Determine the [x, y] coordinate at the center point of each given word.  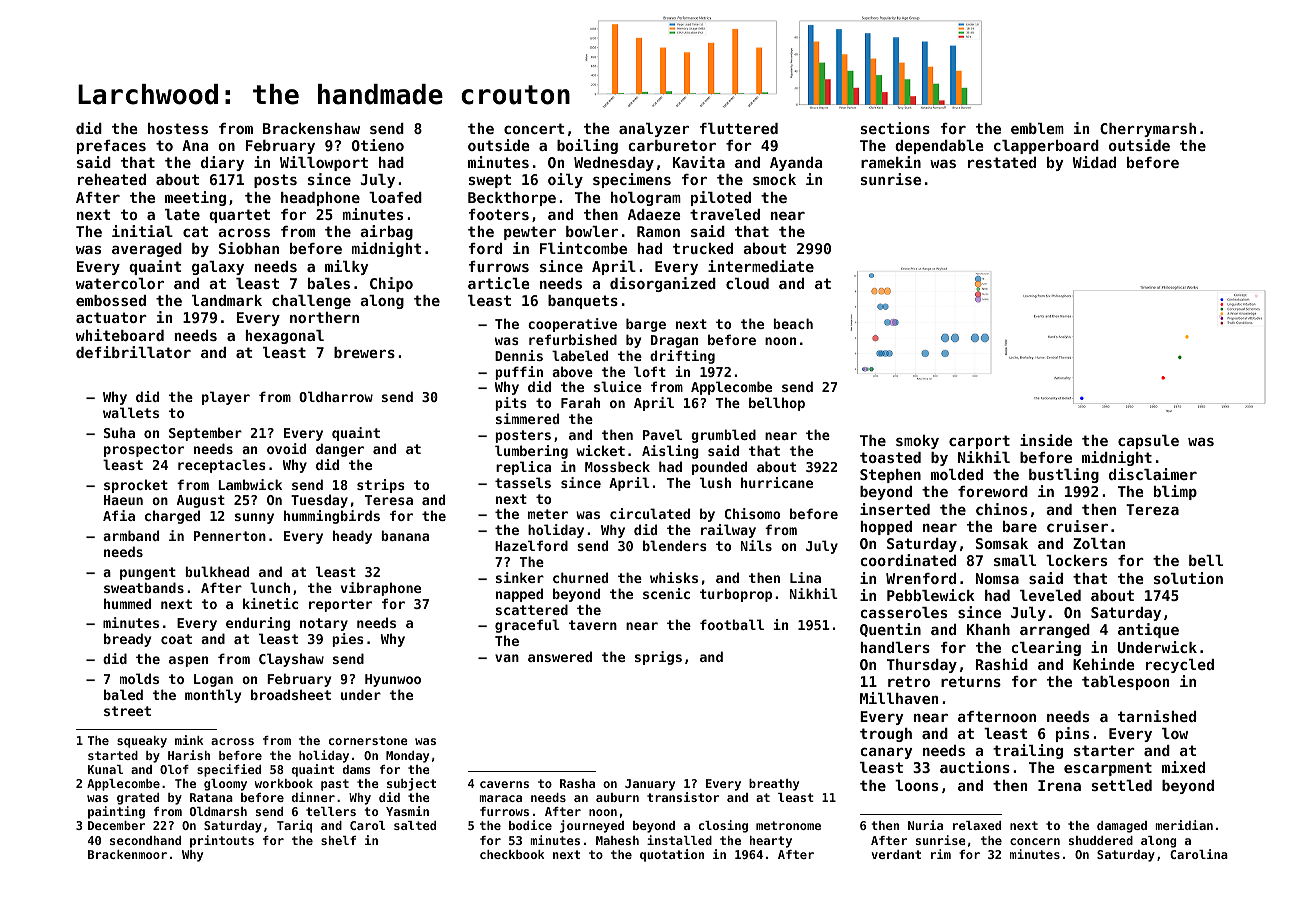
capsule [1148, 442]
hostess [178, 128]
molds [139, 678]
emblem [1037, 128]
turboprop [736, 595]
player [226, 398]
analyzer [654, 130]
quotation [672, 855]
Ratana [211, 797]
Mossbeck [617, 466]
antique [1148, 630]
